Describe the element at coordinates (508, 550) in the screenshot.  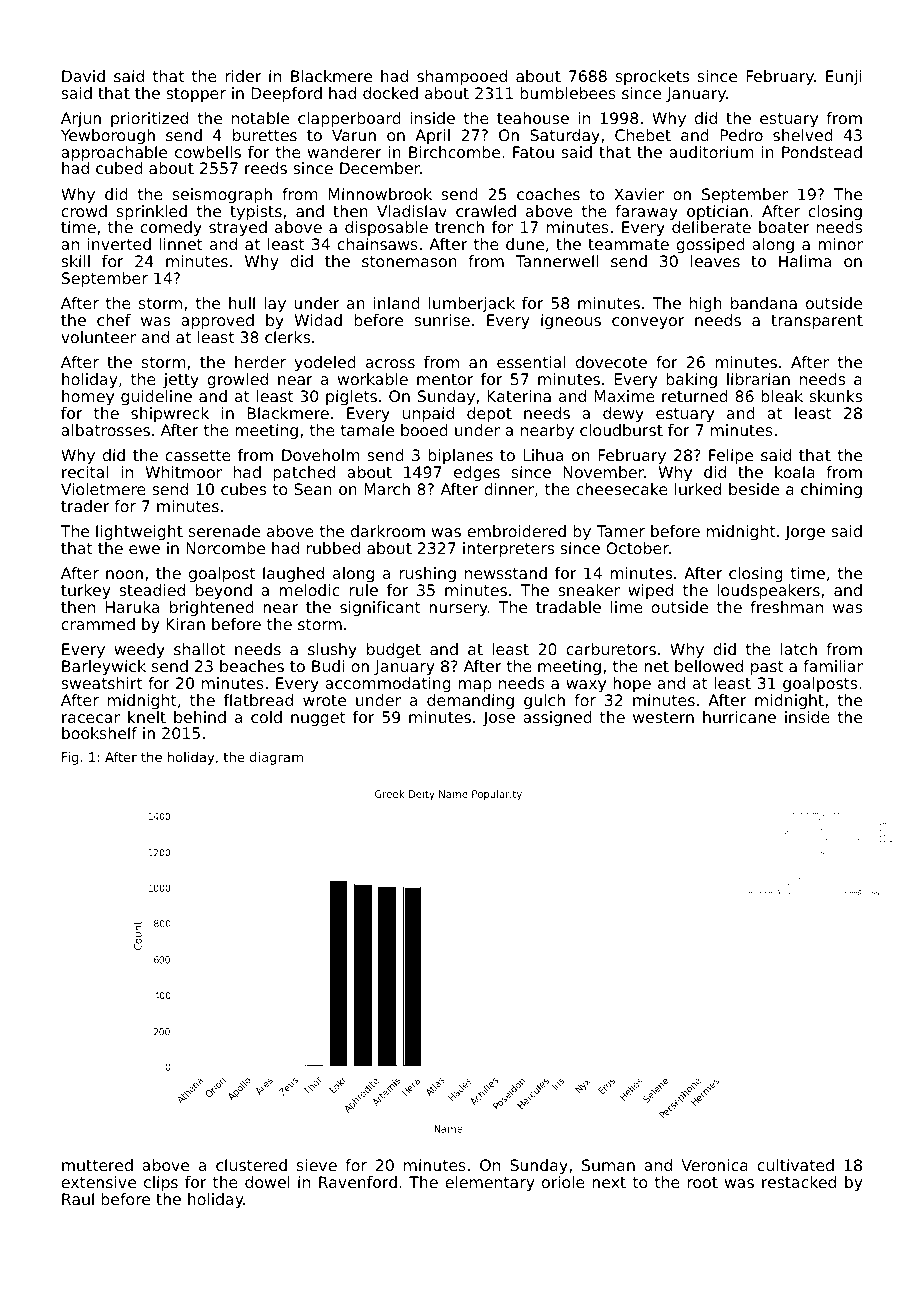
I see `interpreters` at that location.
